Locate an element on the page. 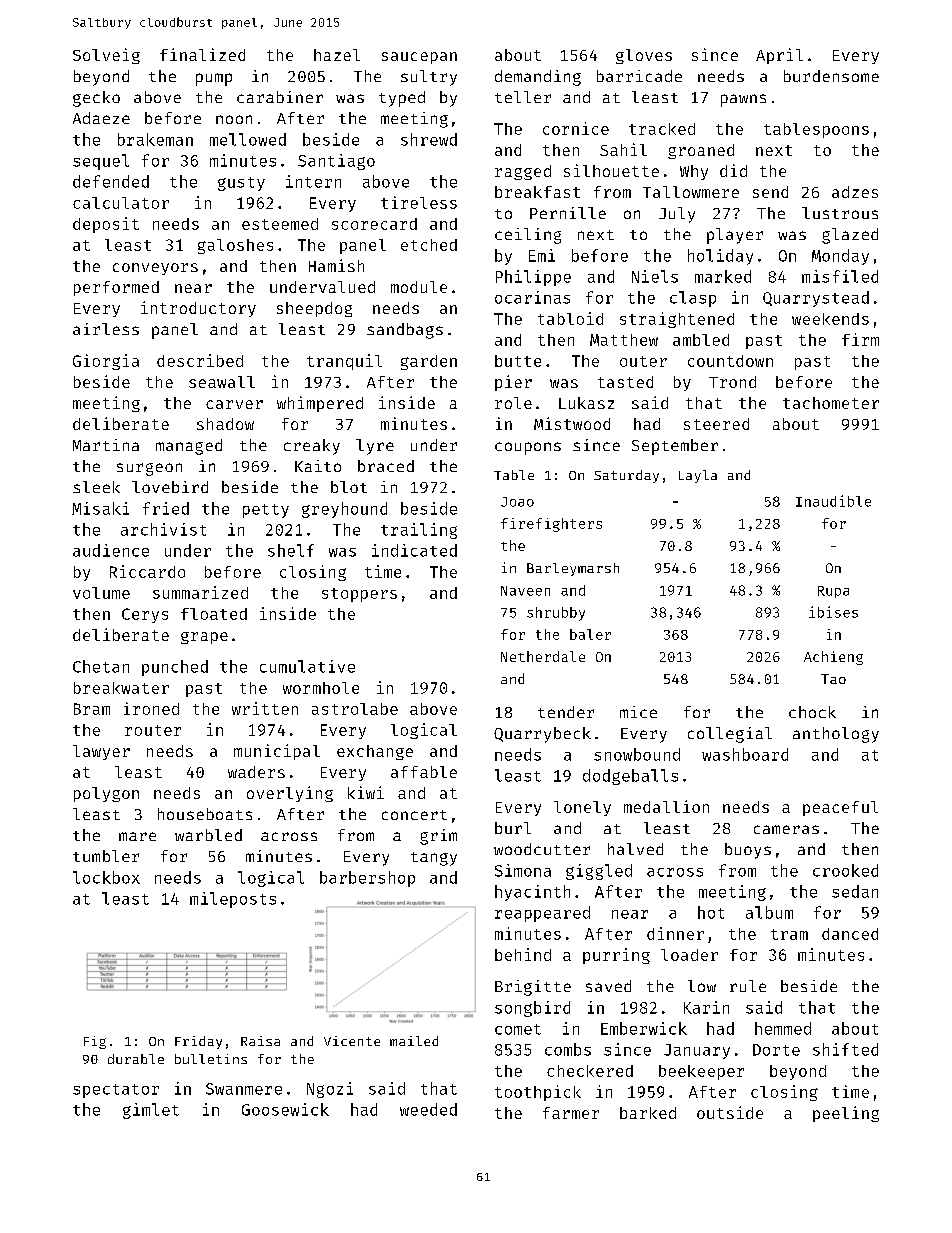  dinner is located at coordinates (675, 933).
